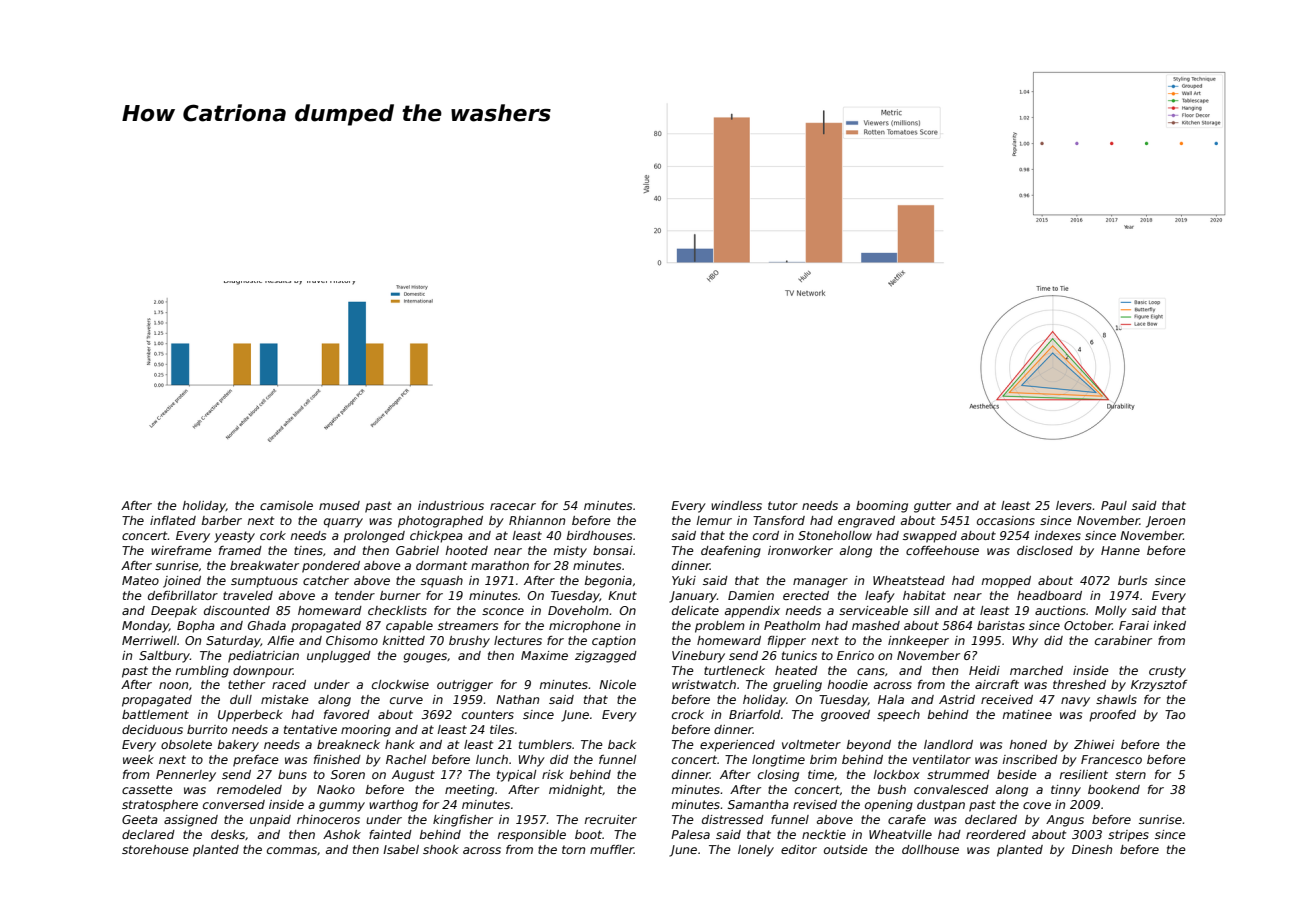  What do you see at coordinates (406, 700) in the page?
I see `curve` at bounding box center [406, 700].
